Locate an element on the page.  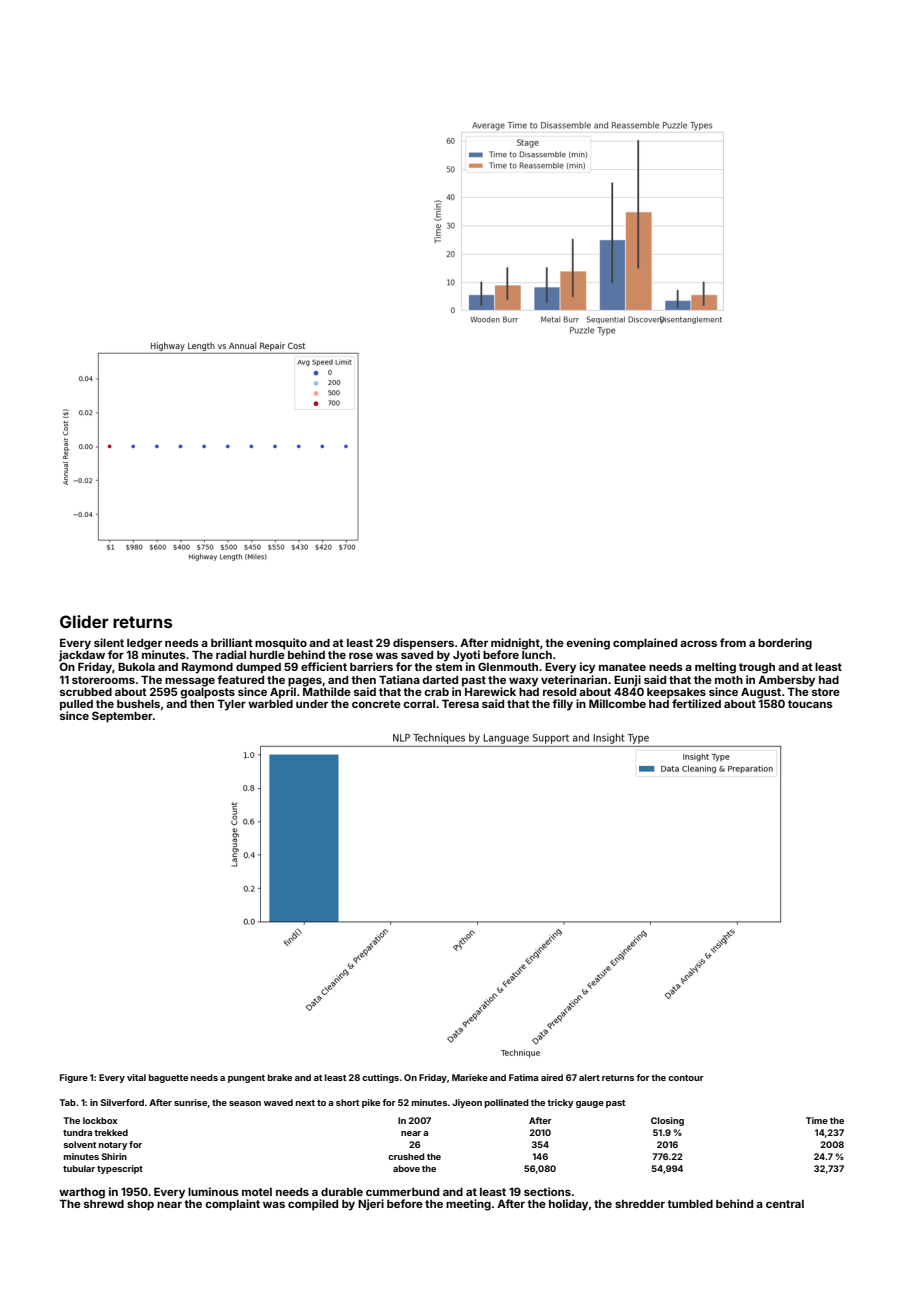
Tyler is located at coordinates (231, 705).
